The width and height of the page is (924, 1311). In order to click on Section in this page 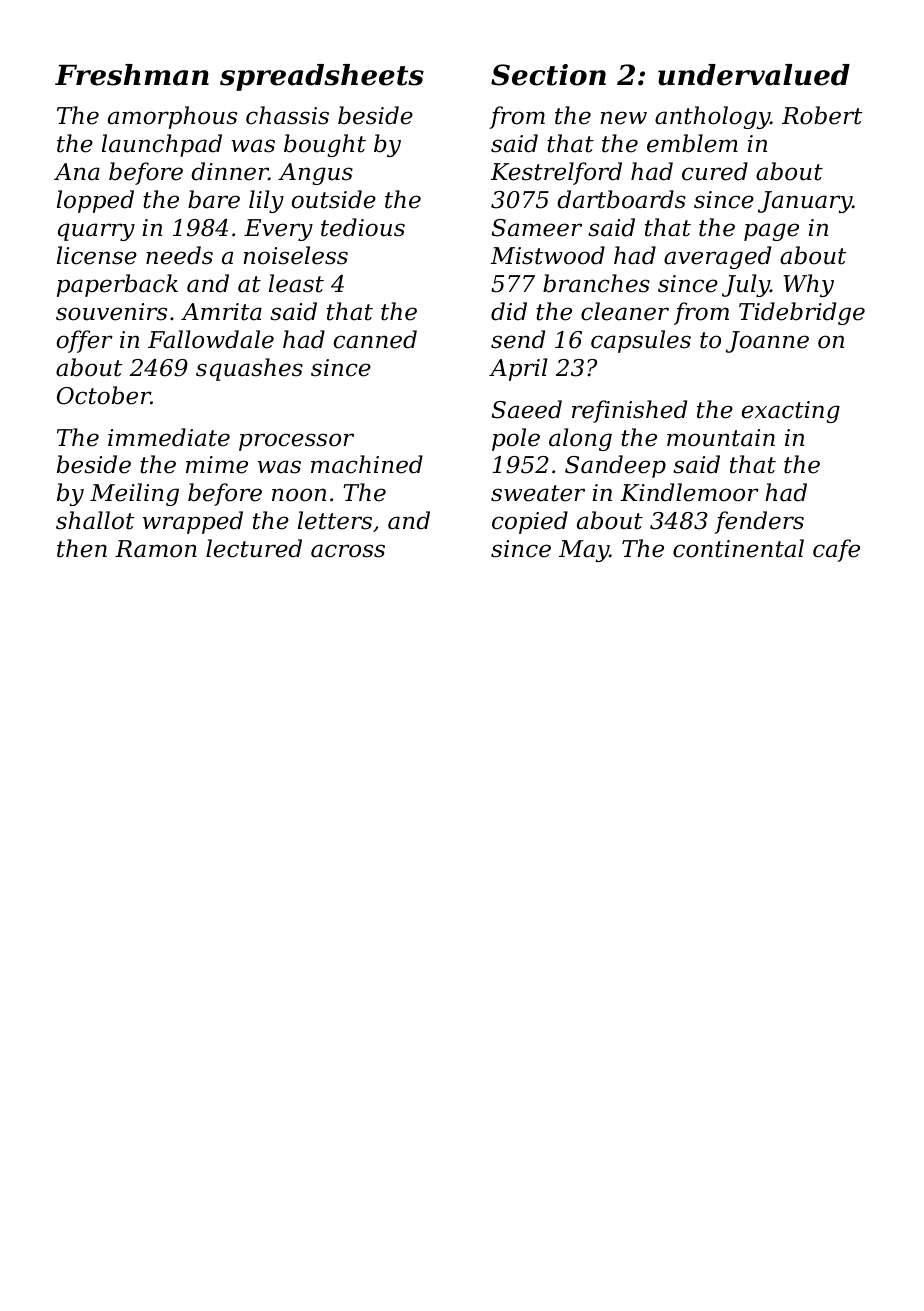, I will do `click(548, 75)`.
